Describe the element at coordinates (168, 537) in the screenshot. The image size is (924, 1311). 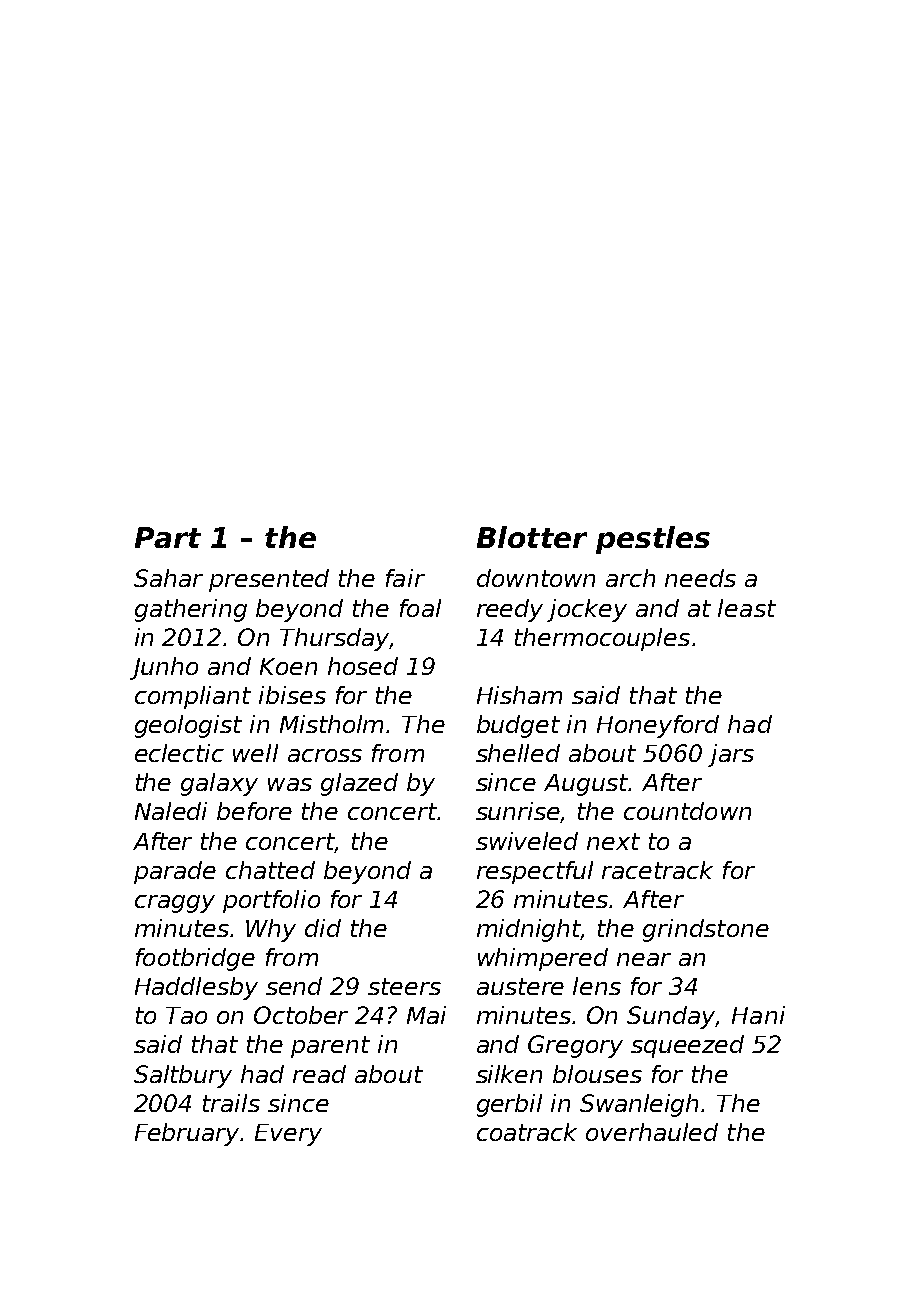
I see `Part` at that location.
